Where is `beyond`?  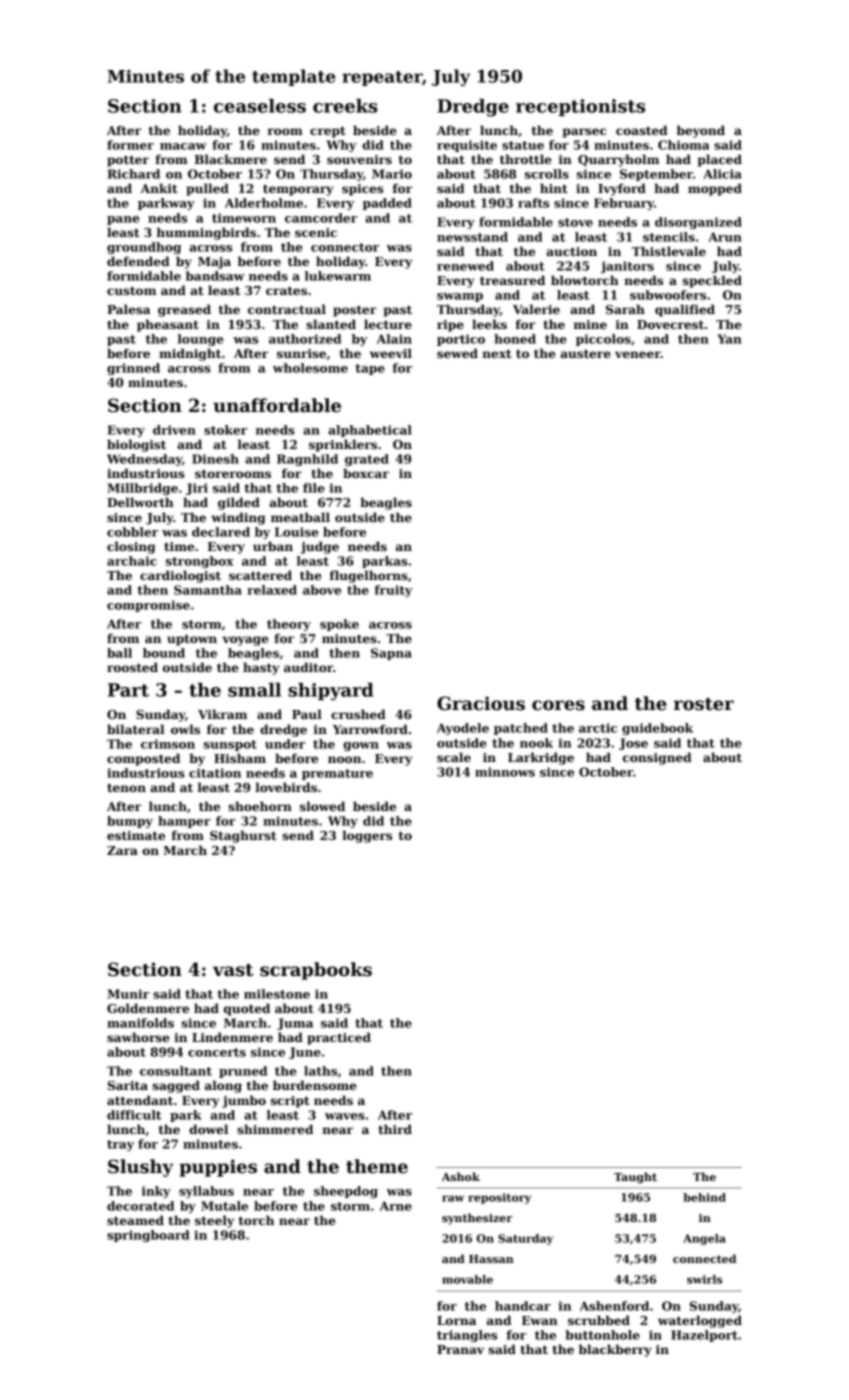 beyond is located at coordinates (701, 131).
